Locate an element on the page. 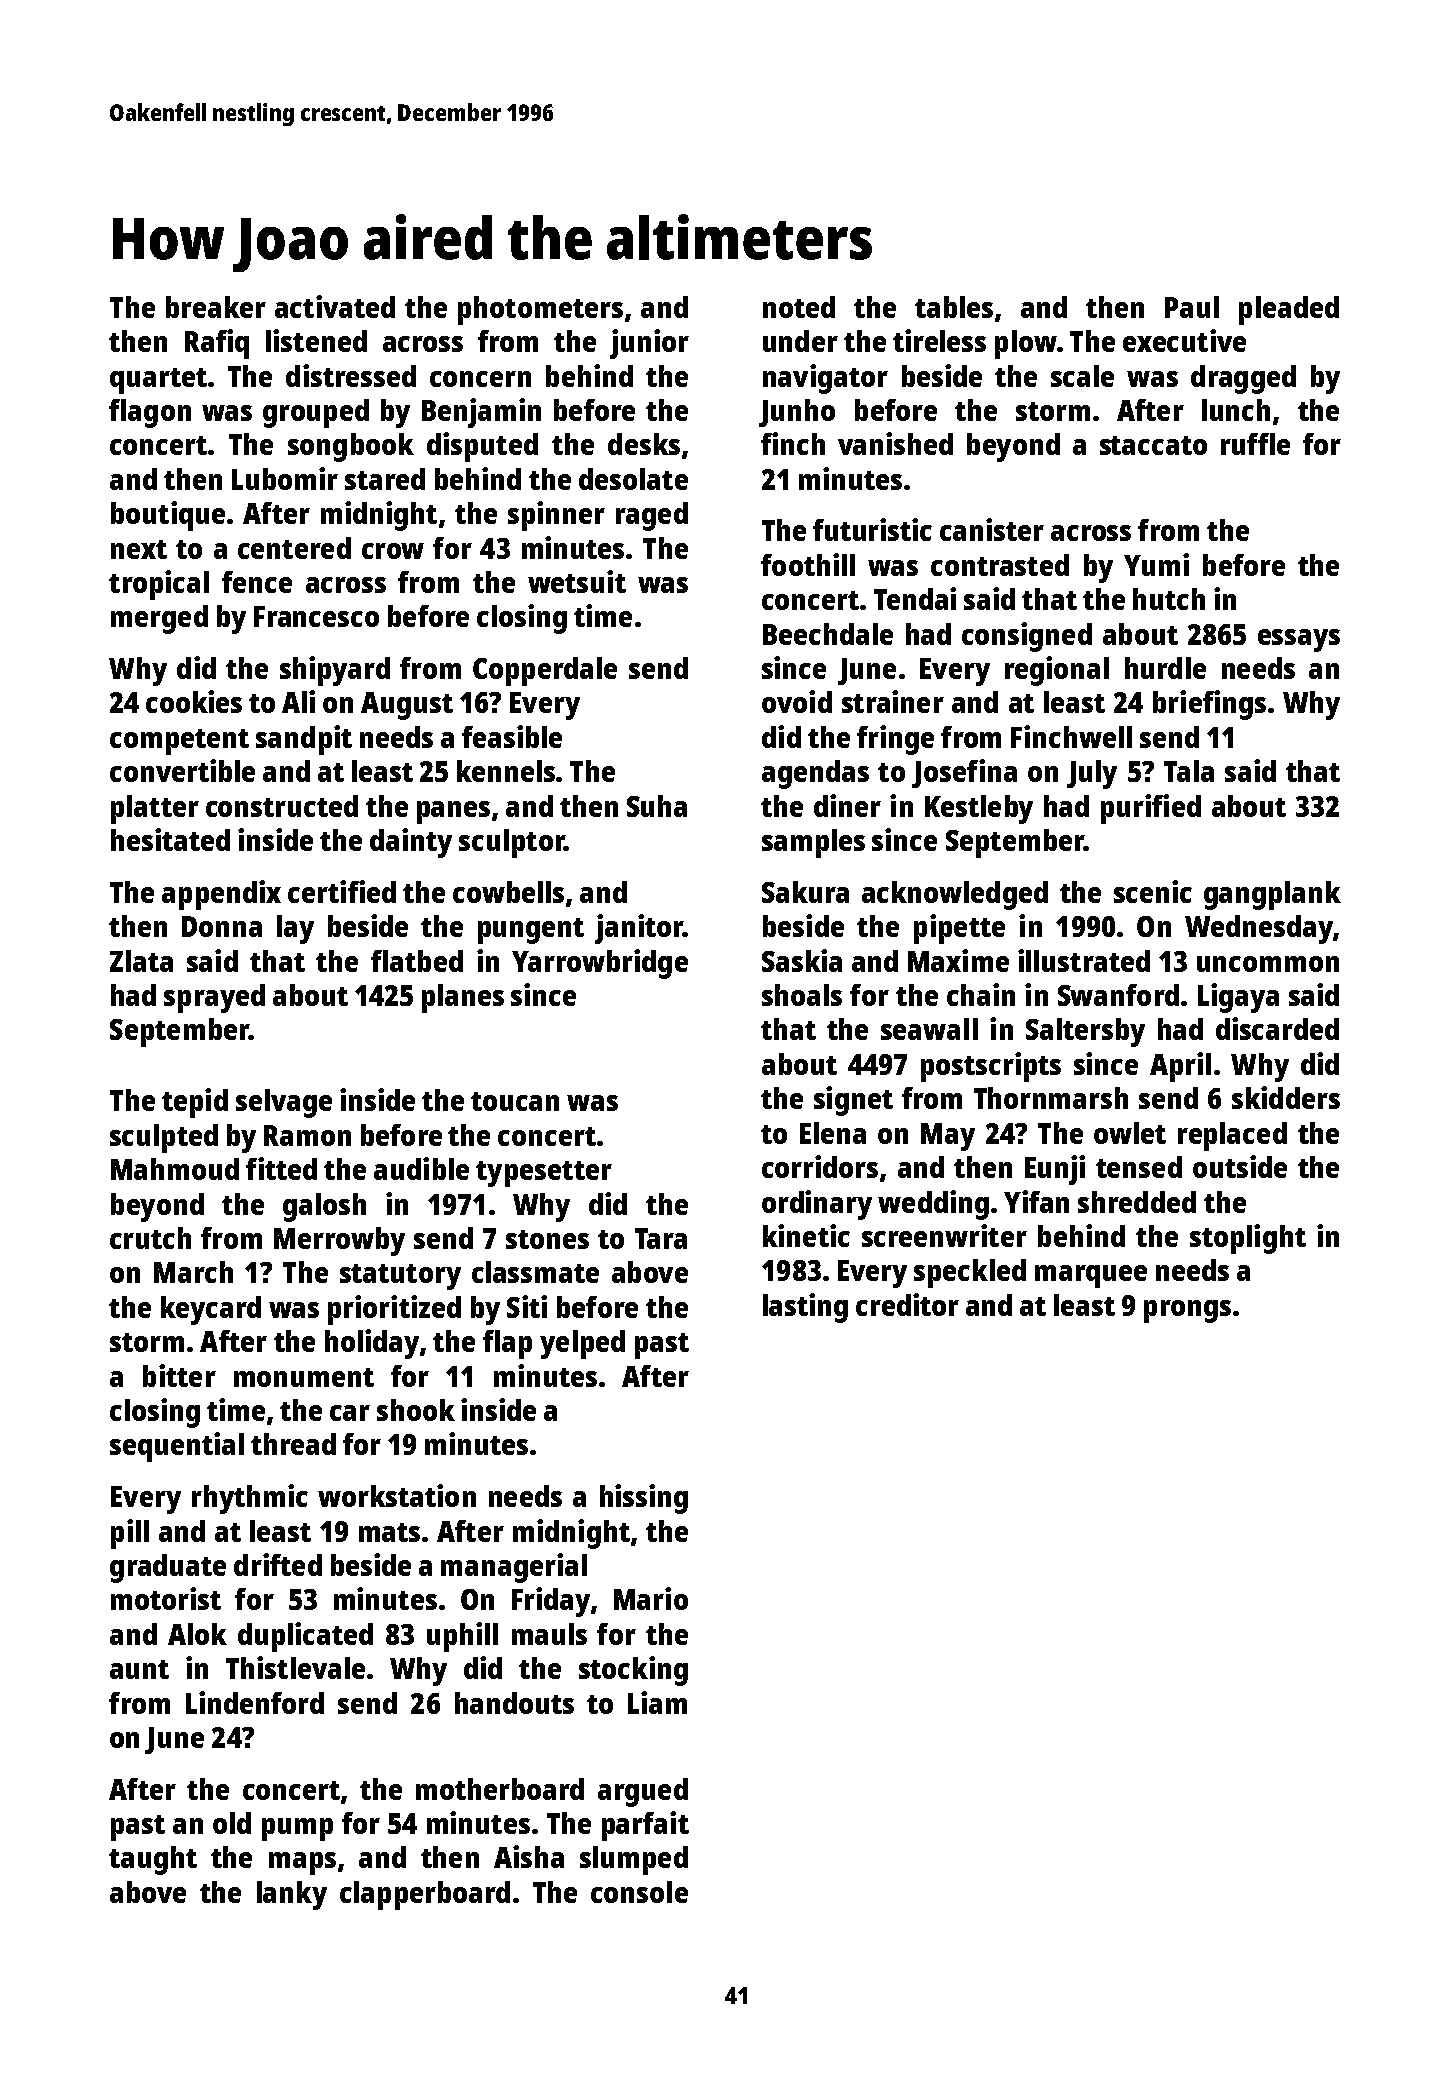  signet is located at coordinates (853, 1101).
